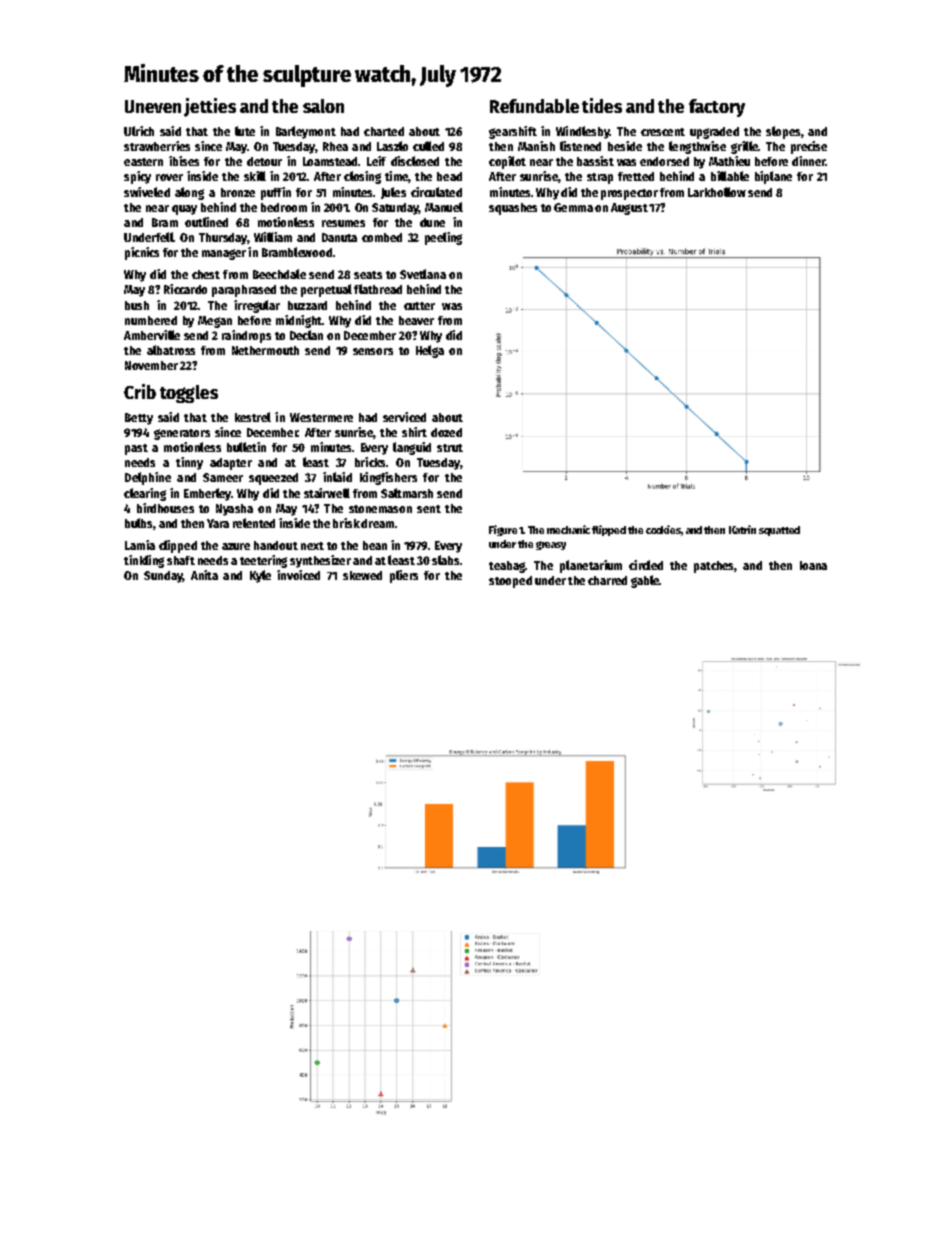 The width and height of the screenshot is (952, 1233). Describe the element at coordinates (446, 432) in the screenshot. I see `dozed` at that location.
